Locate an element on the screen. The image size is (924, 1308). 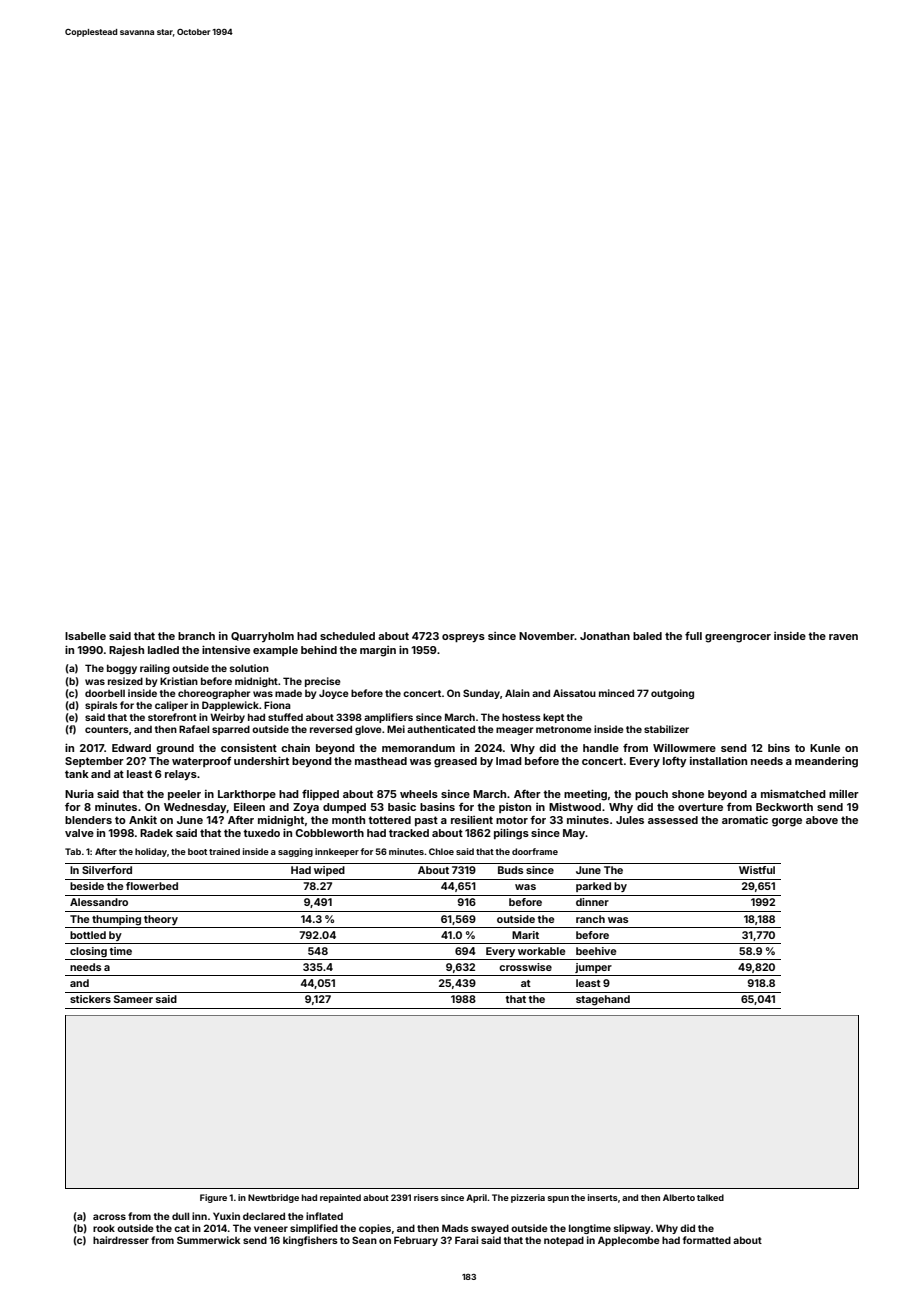
raven is located at coordinates (843, 637).
